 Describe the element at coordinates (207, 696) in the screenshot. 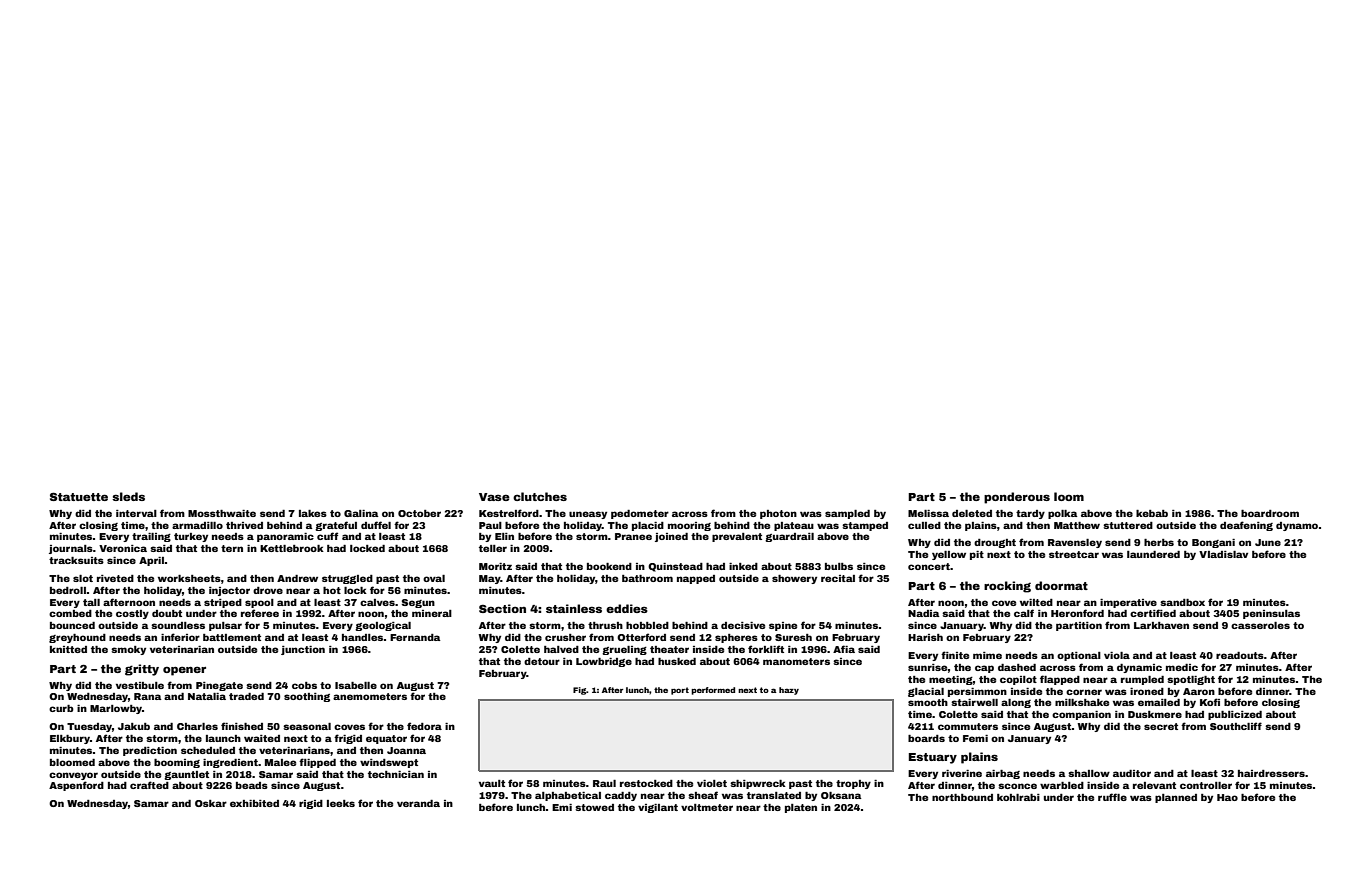

I see `Natalia` at that location.
